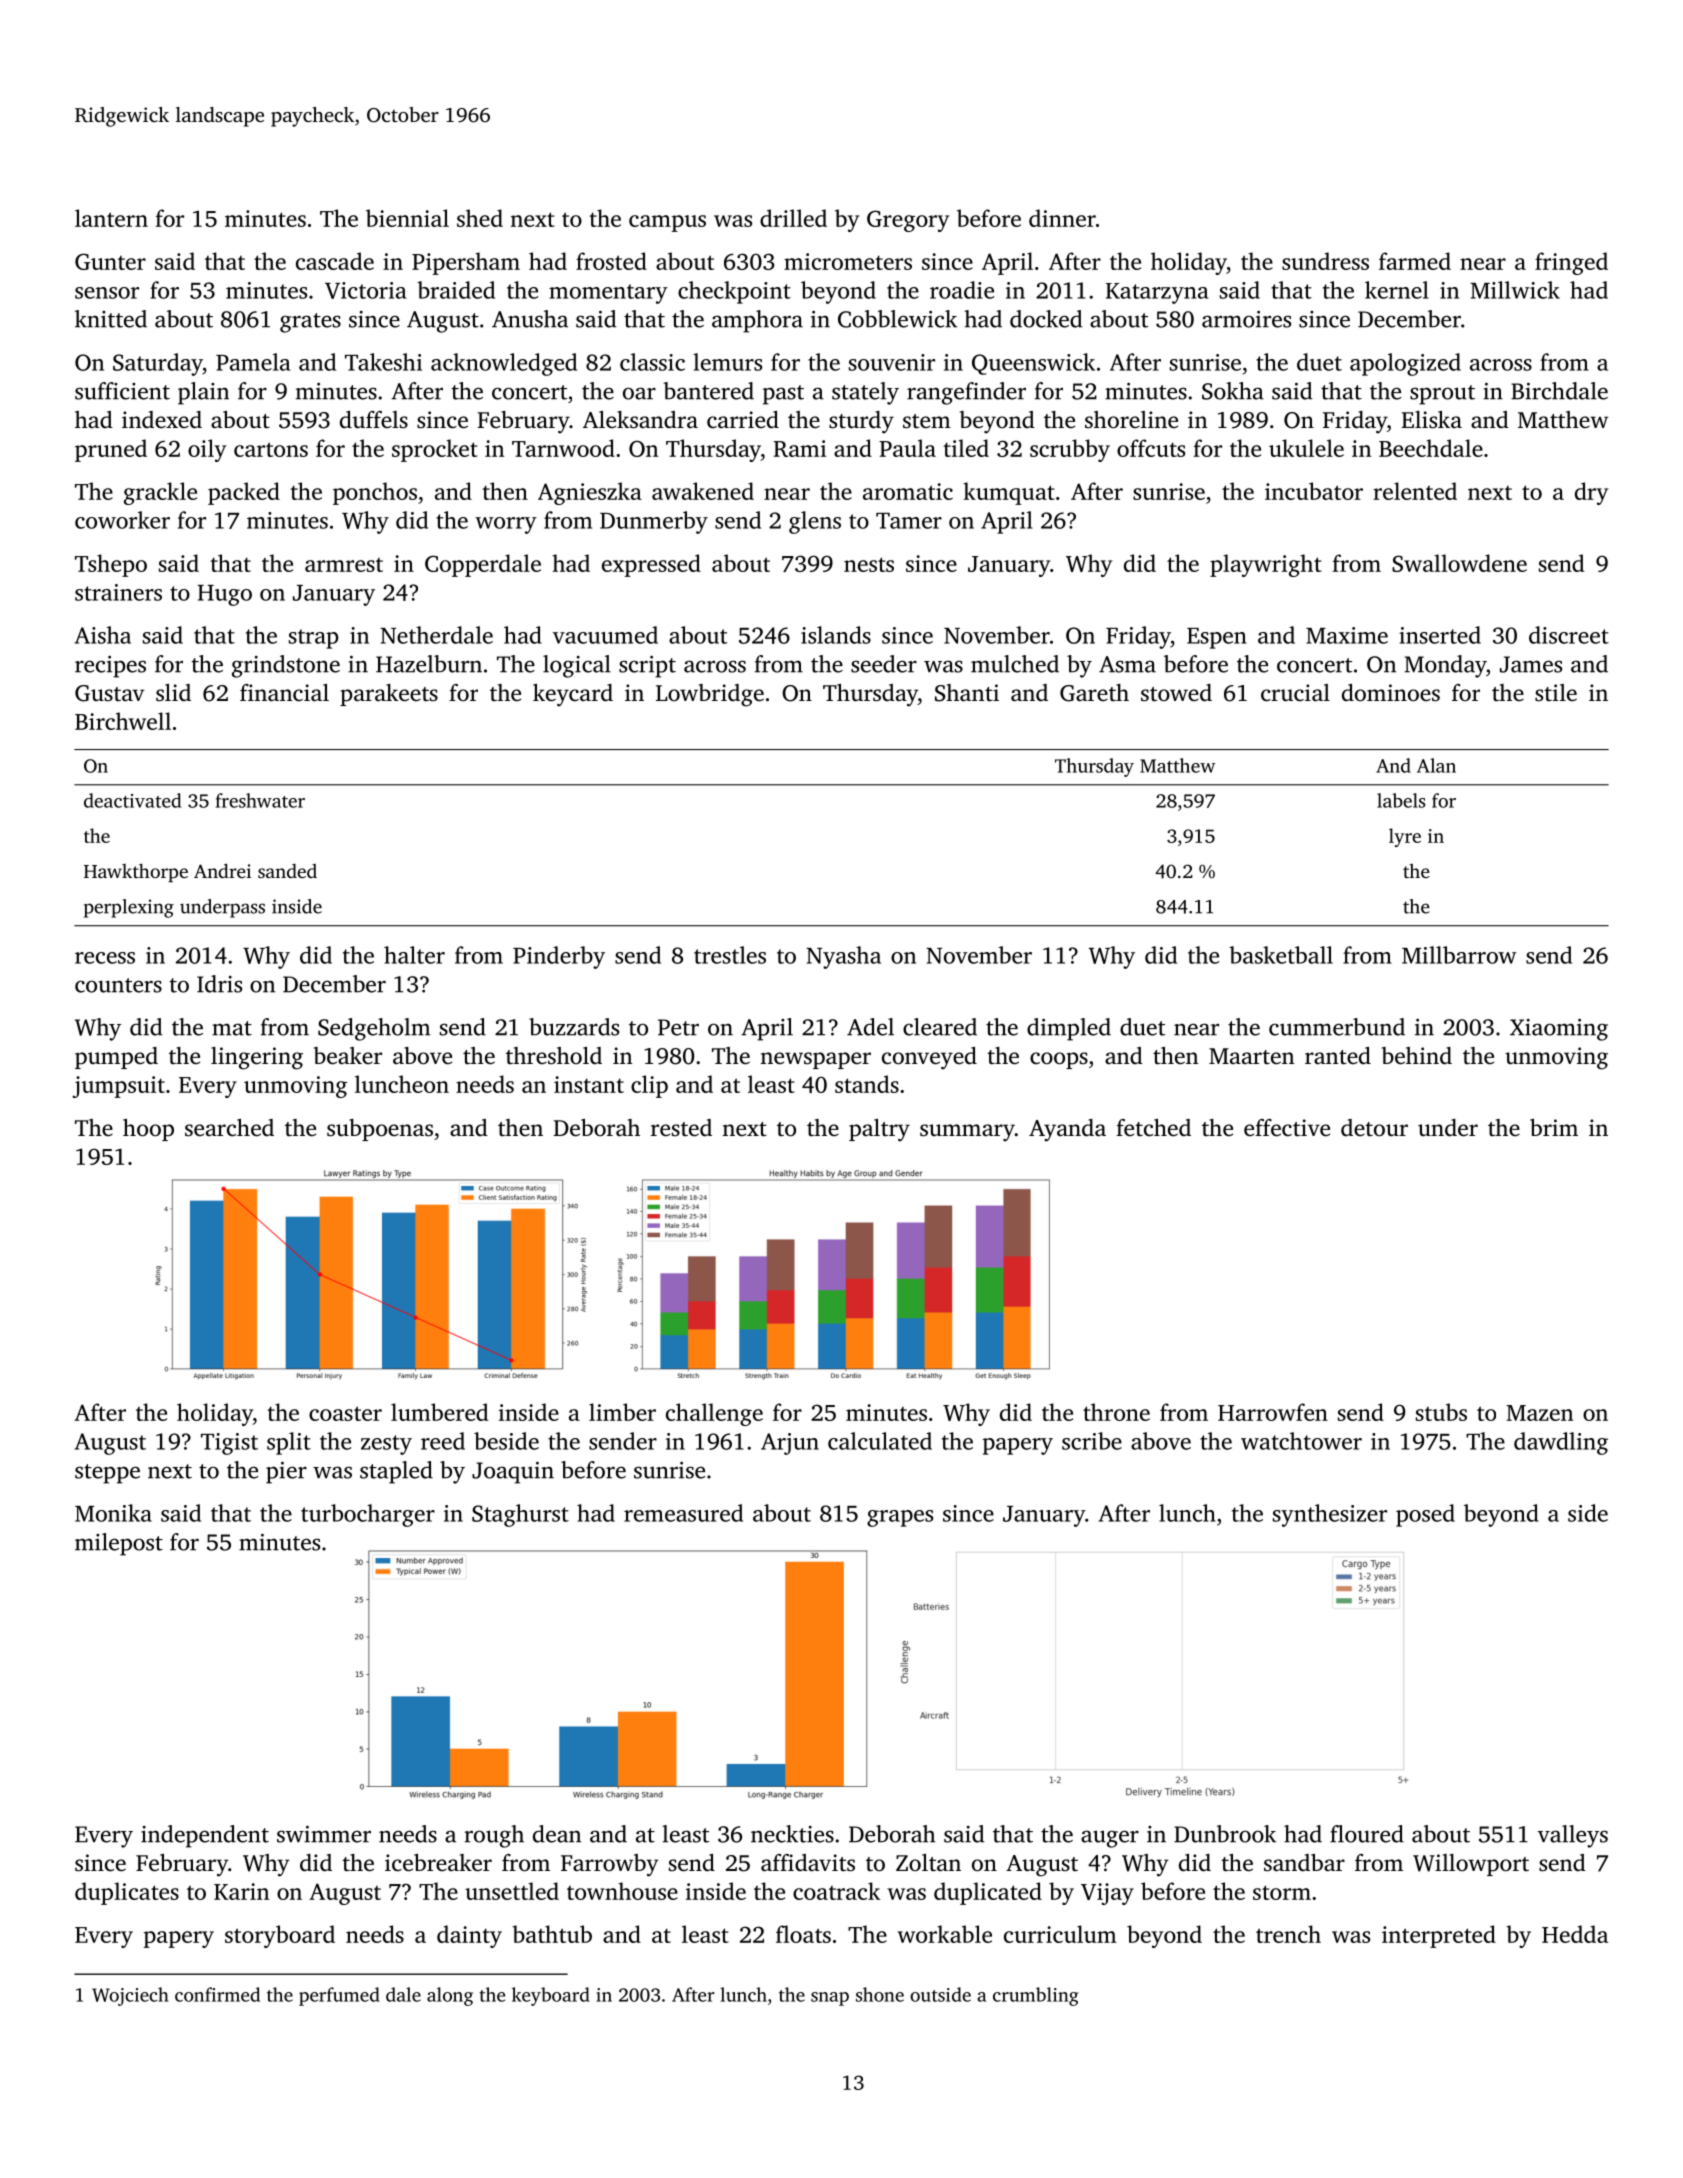 The height and width of the screenshot is (2178, 1683). What do you see at coordinates (339, 1996) in the screenshot?
I see `perfumed` at bounding box center [339, 1996].
